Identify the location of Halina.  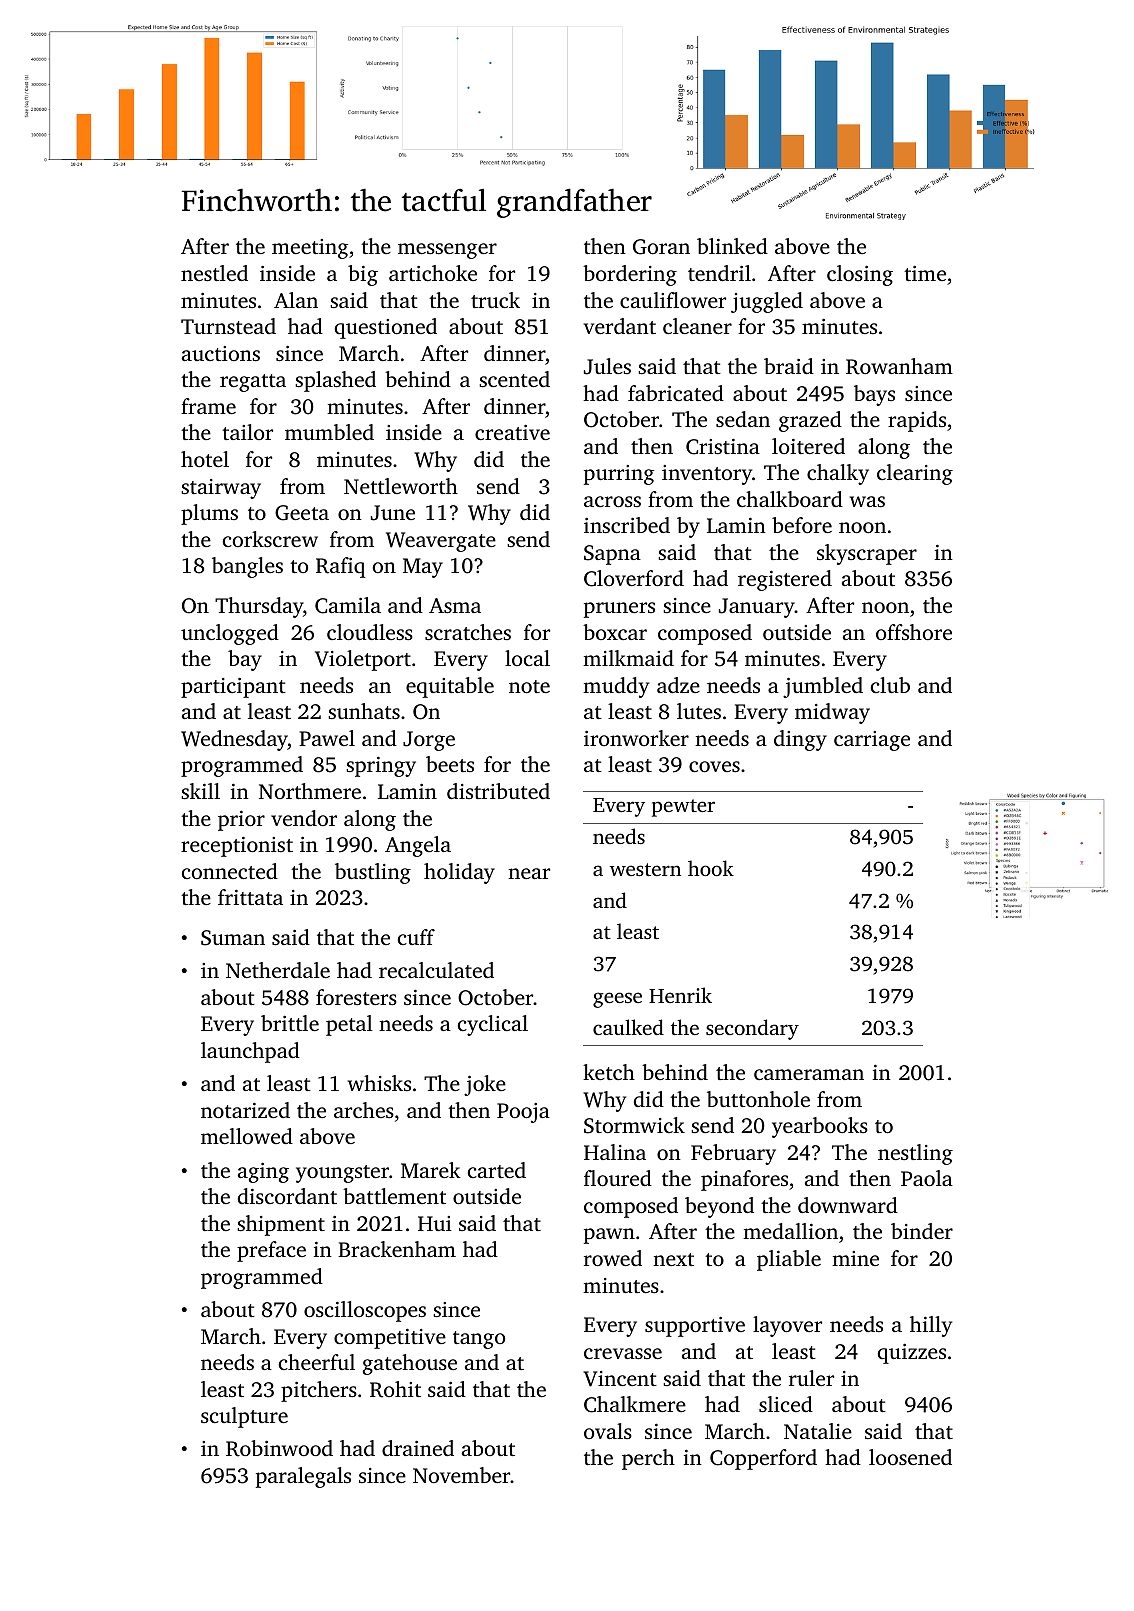
(615, 1152).
